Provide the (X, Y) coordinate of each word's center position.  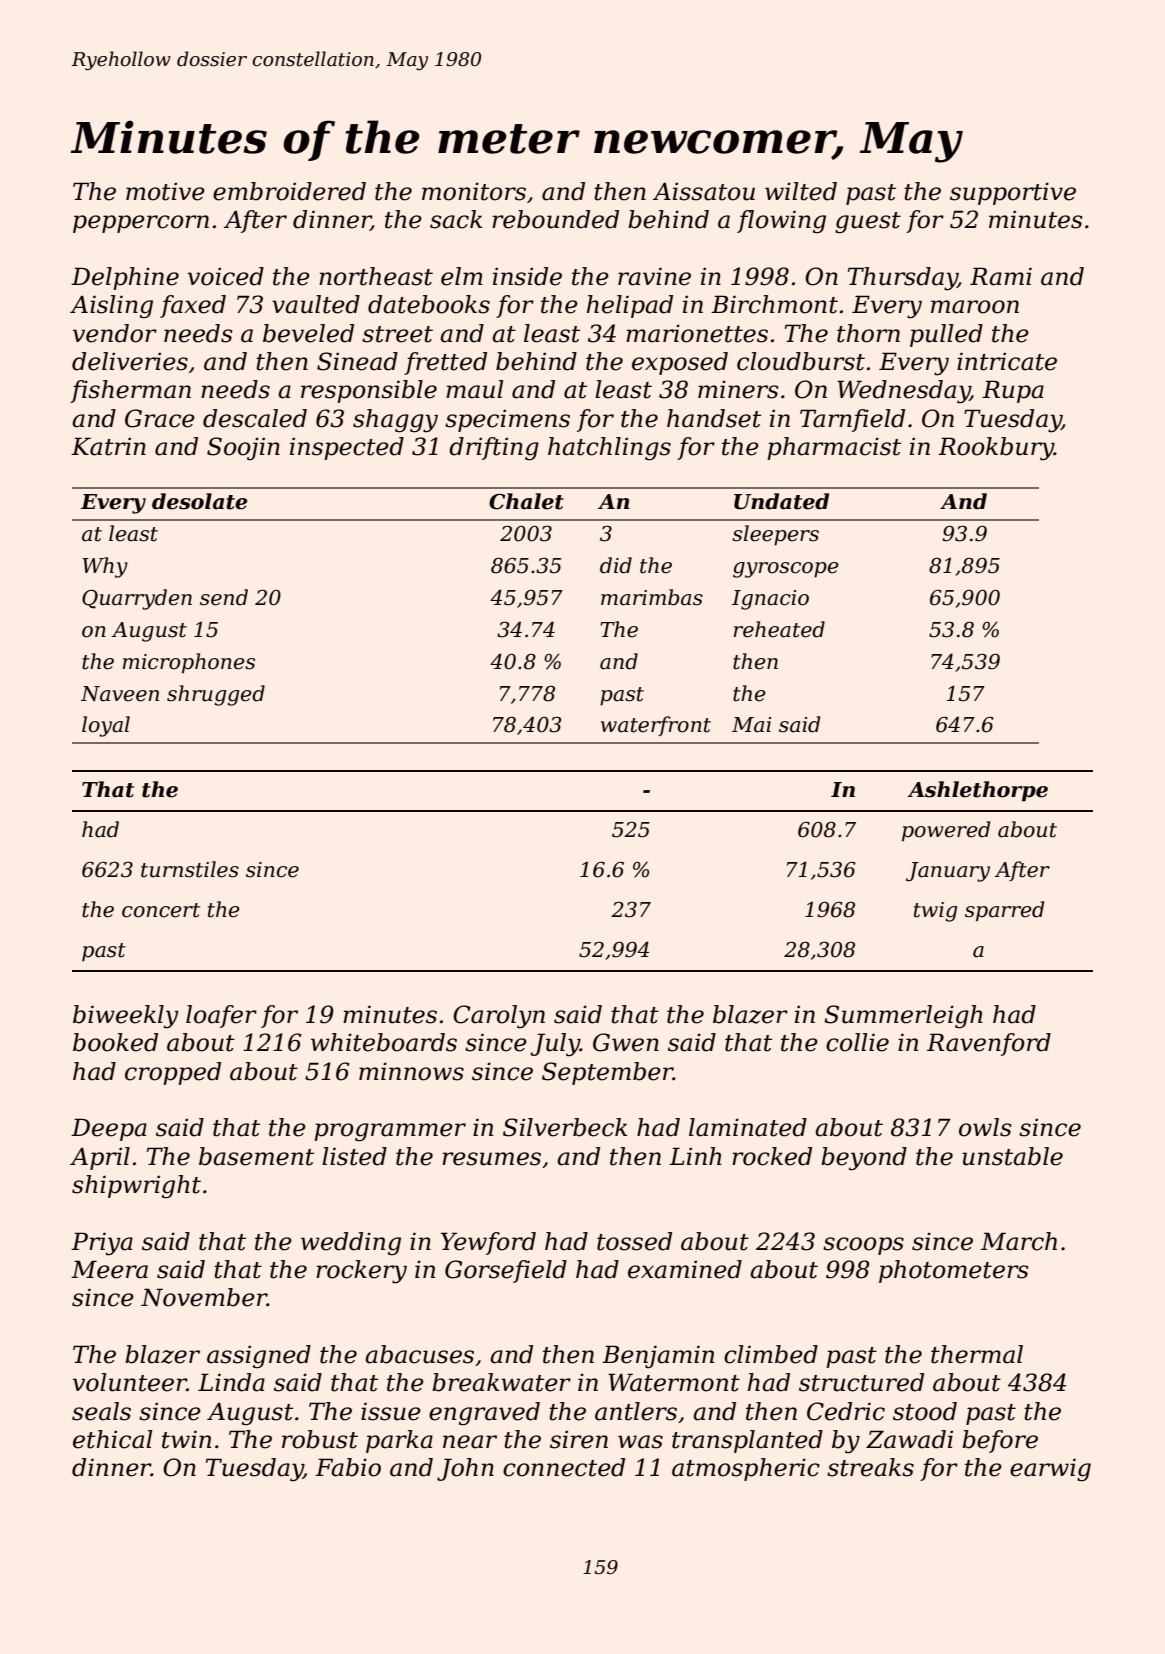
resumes (491, 1159)
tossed (634, 1241)
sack (456, 219)
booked (115, 1042)
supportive (1013, 193)
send (224, 597)
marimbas (652, 597)
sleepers (775, 535)
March (1019, 1241)
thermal (977, 1354)
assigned (259, 1356)
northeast (376, 276)
